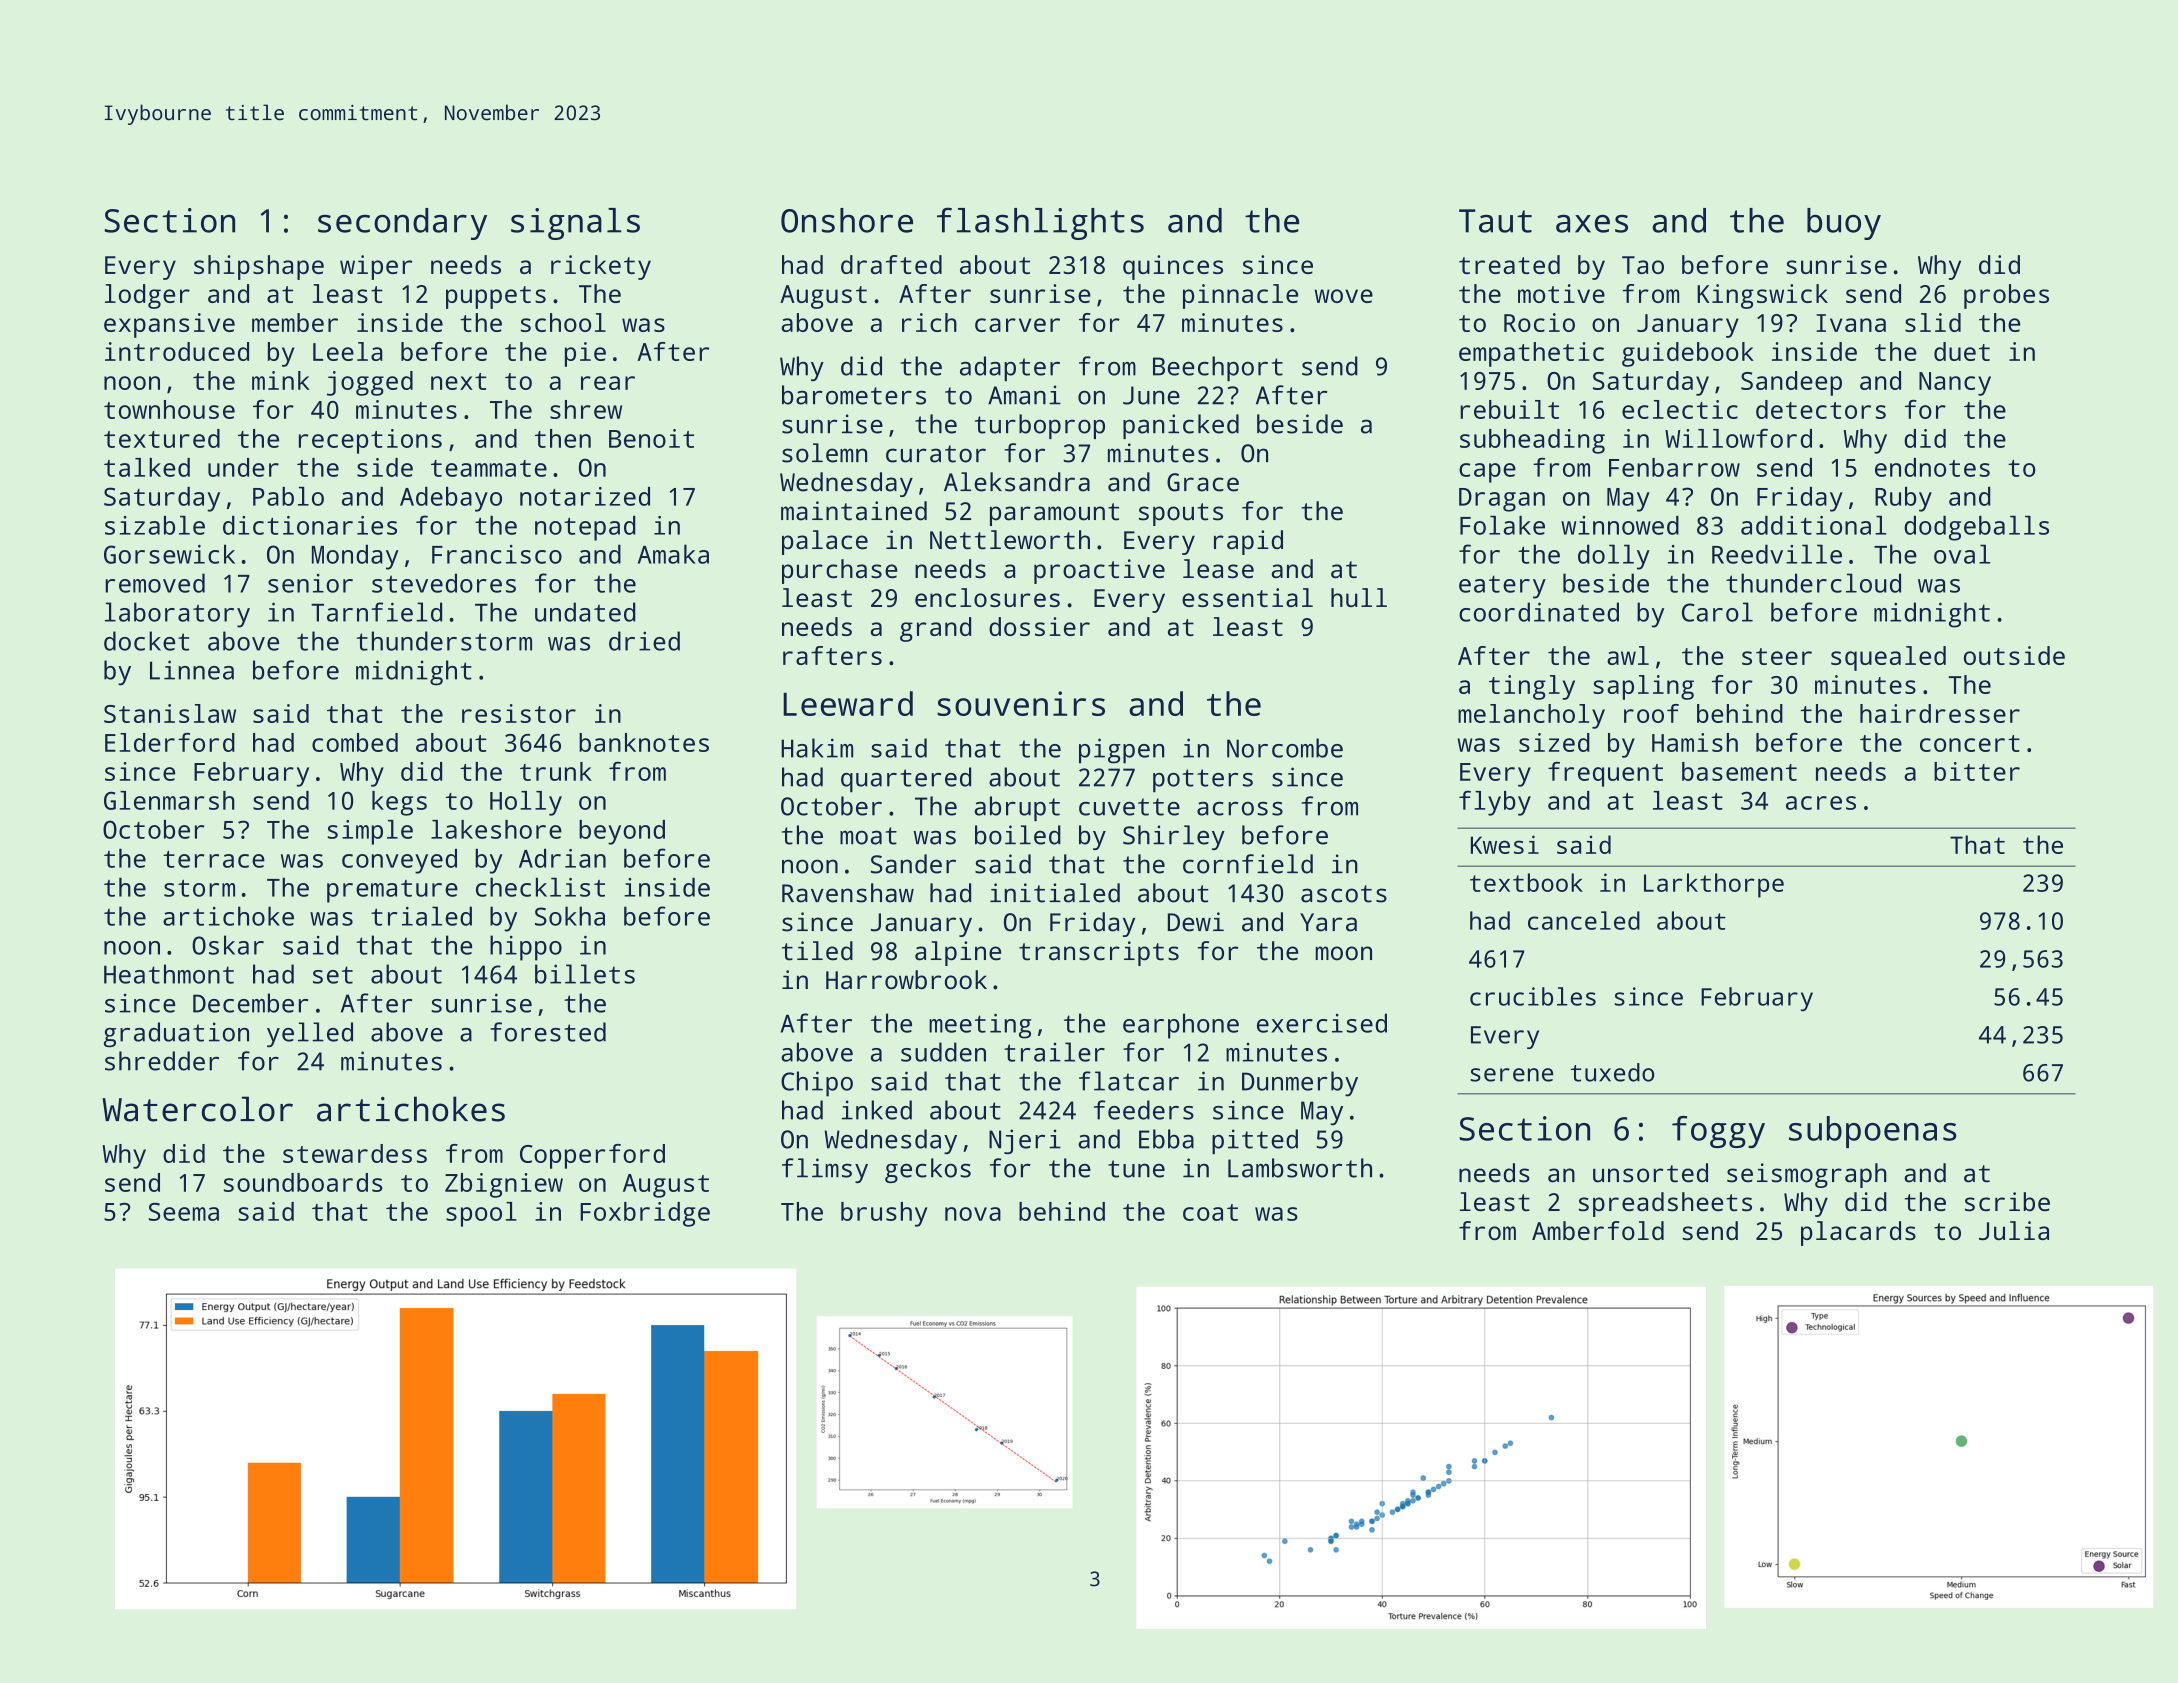  Describe the element at coordinates (592, 1156) in the screenshot. I see `Copperford` at that location.
